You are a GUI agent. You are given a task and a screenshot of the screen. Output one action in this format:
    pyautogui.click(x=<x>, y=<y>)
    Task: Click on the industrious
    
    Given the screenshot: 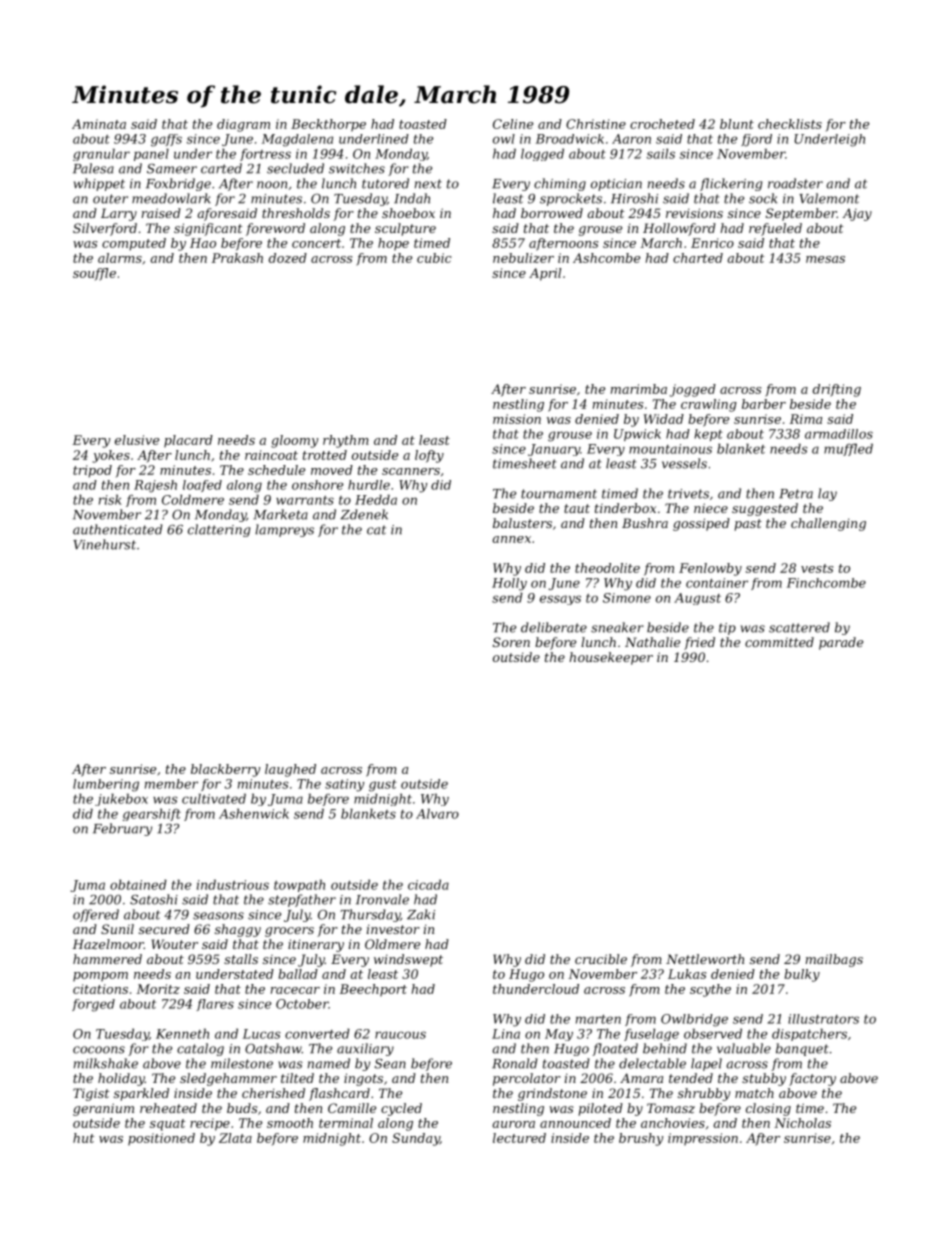 What is the action you would take?
    pyautogui.click(x=233, y=884)
